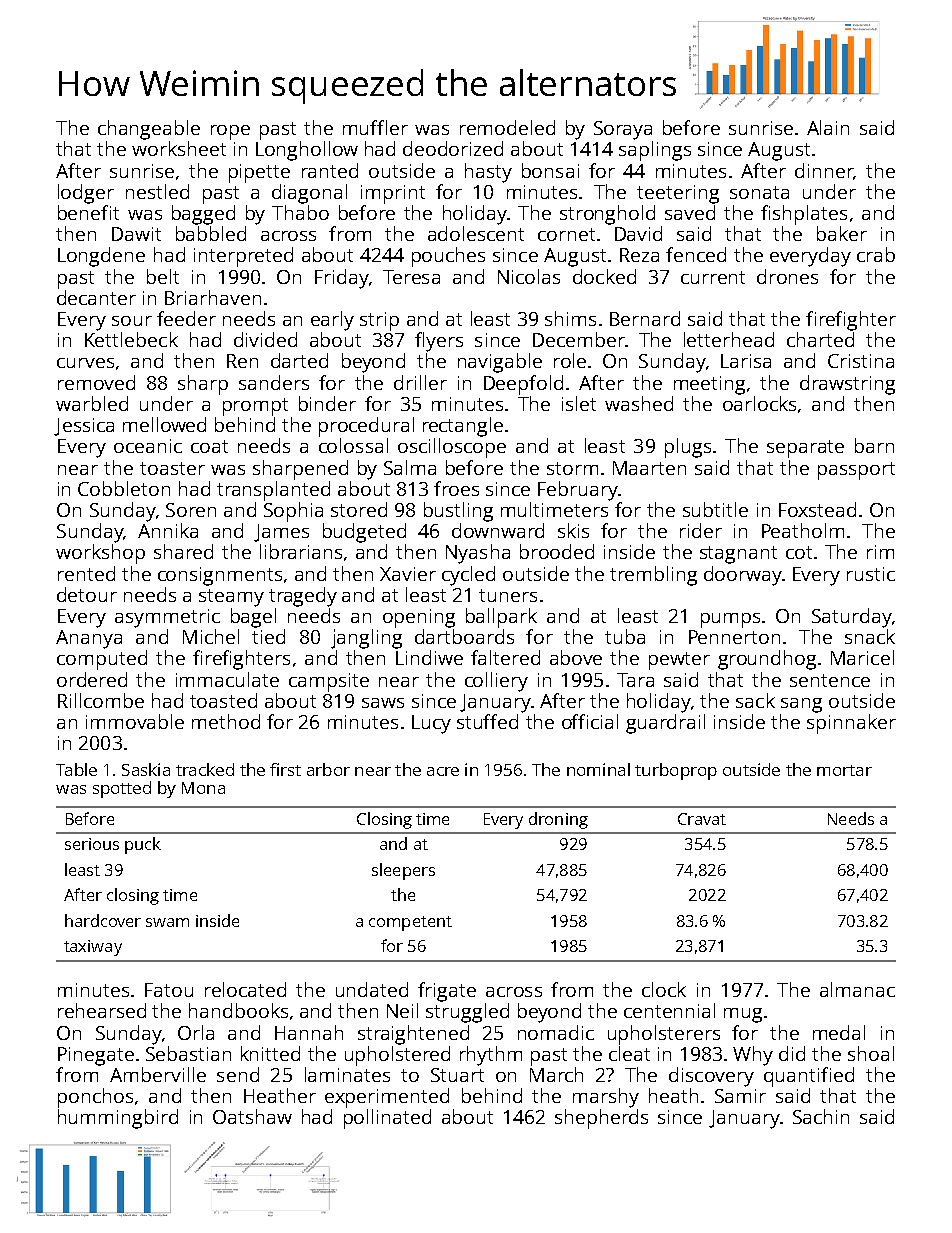 The height and width of the screenshot is (1233, 952). I want to click on passport, so click(856, 471).
